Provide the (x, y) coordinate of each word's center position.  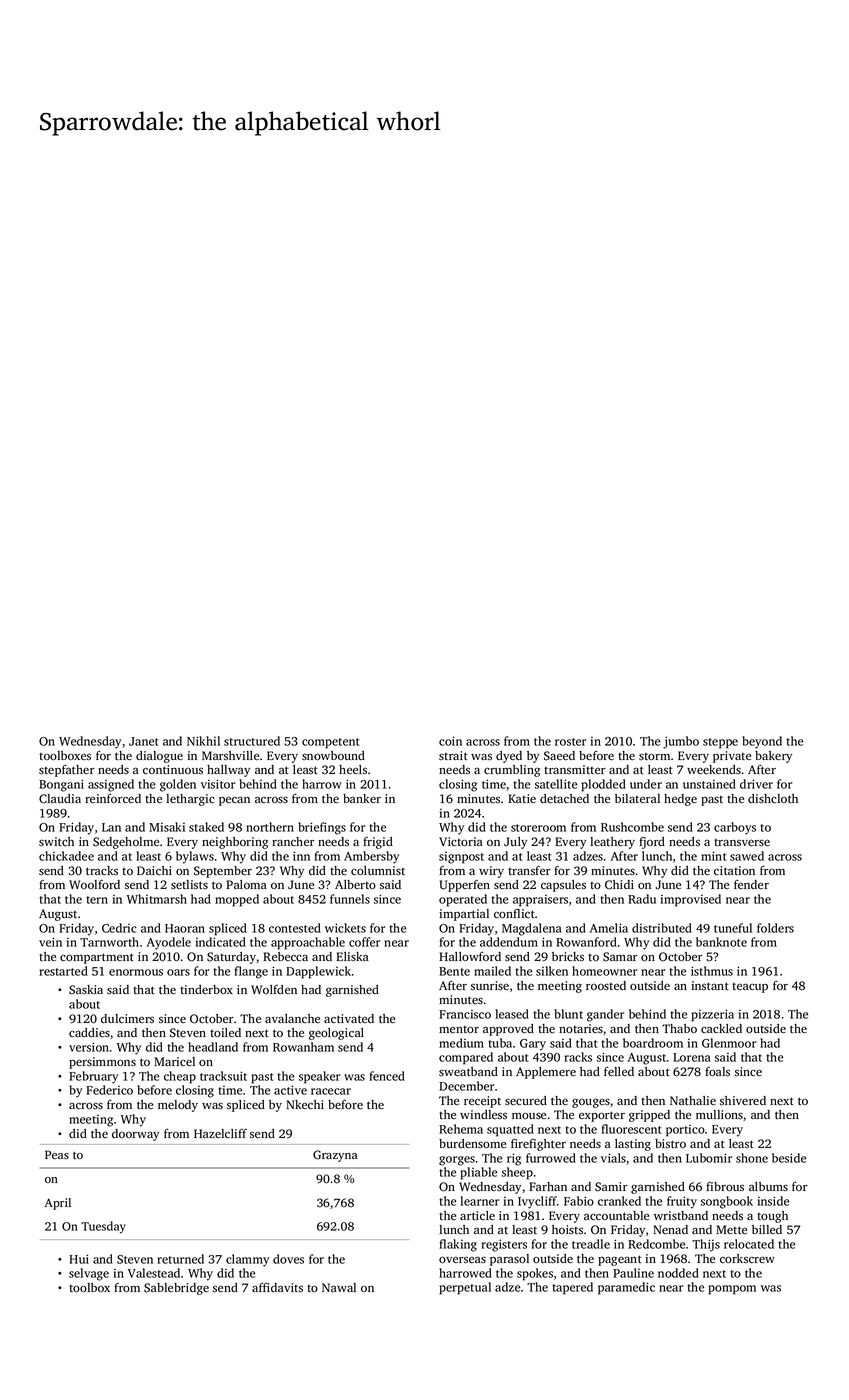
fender (751, 884)
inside (773, 1201)
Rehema (461, 1129)
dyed (509, 757)
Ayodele (169, 943)
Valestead (154, 1273)
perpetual (465, 1288)
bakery (773, 757)
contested (295, 928)
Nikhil (203, 741)
